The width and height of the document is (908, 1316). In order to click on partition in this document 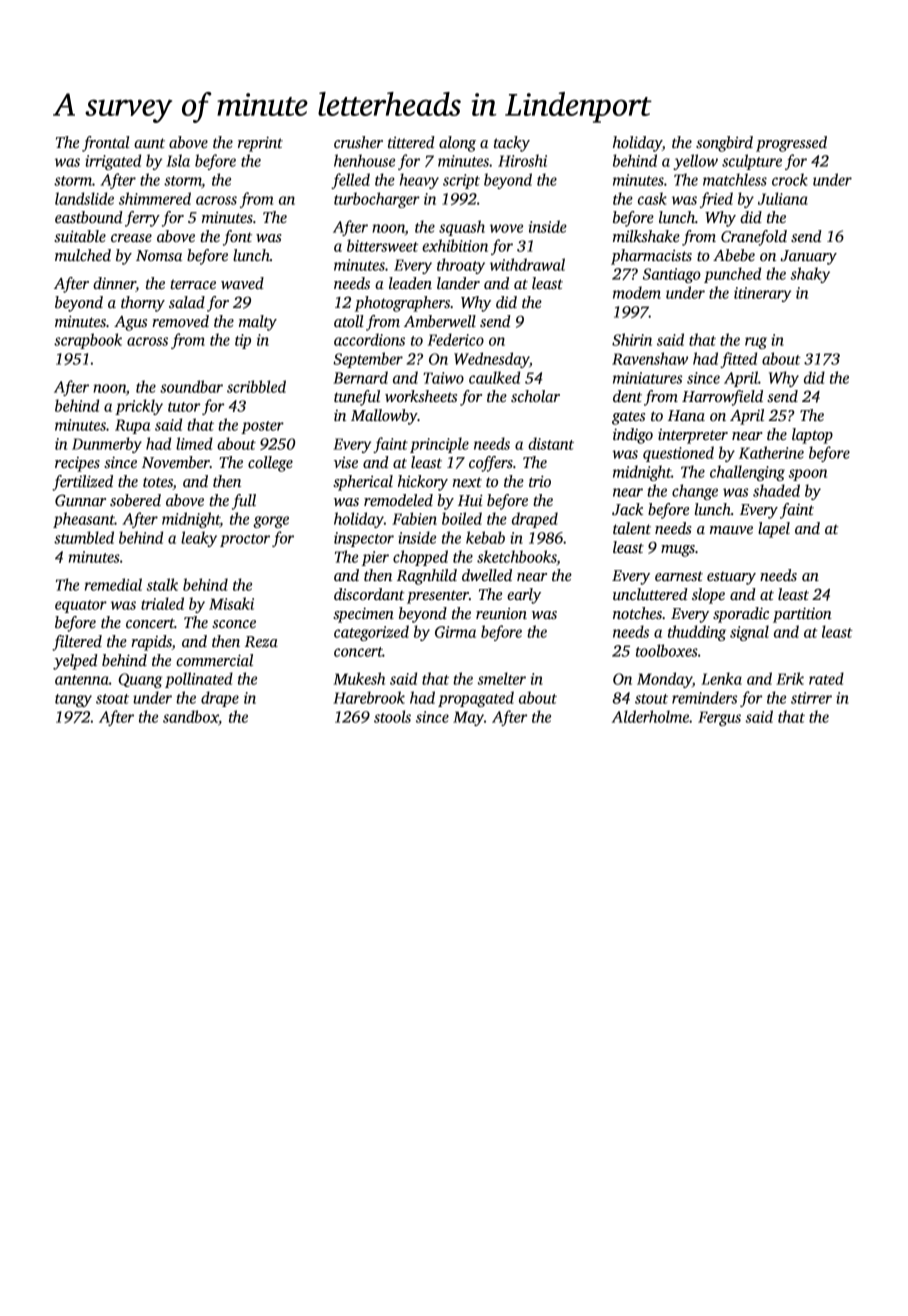, I will do `click(802, 615)`.
